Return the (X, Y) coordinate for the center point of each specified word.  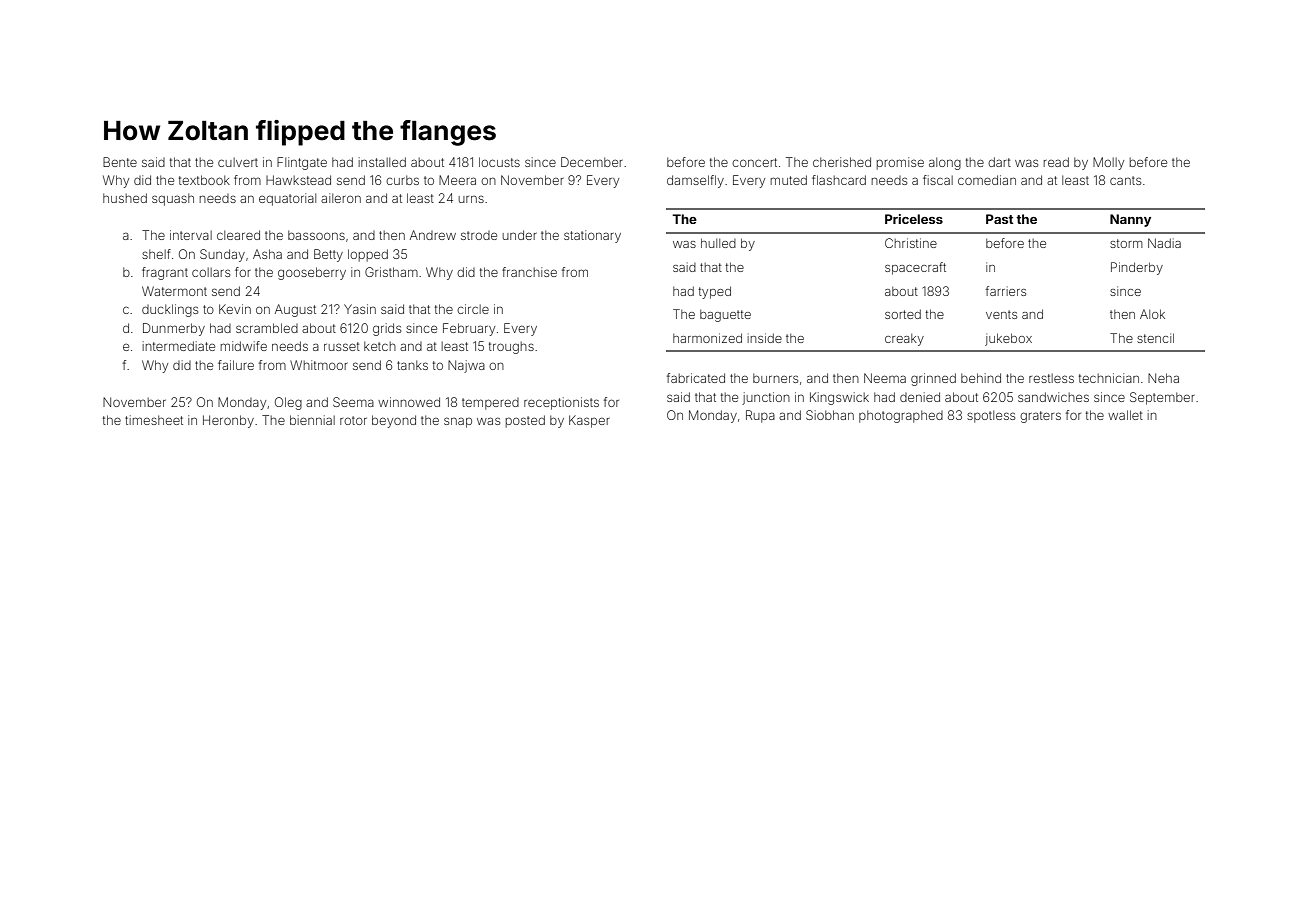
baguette (725, 316)
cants (1125, 180)
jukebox (1008, 339)
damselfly (695, 181)
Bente (120, 162)
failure (236, 365)
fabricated (696, 378)
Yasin (360, 309)
